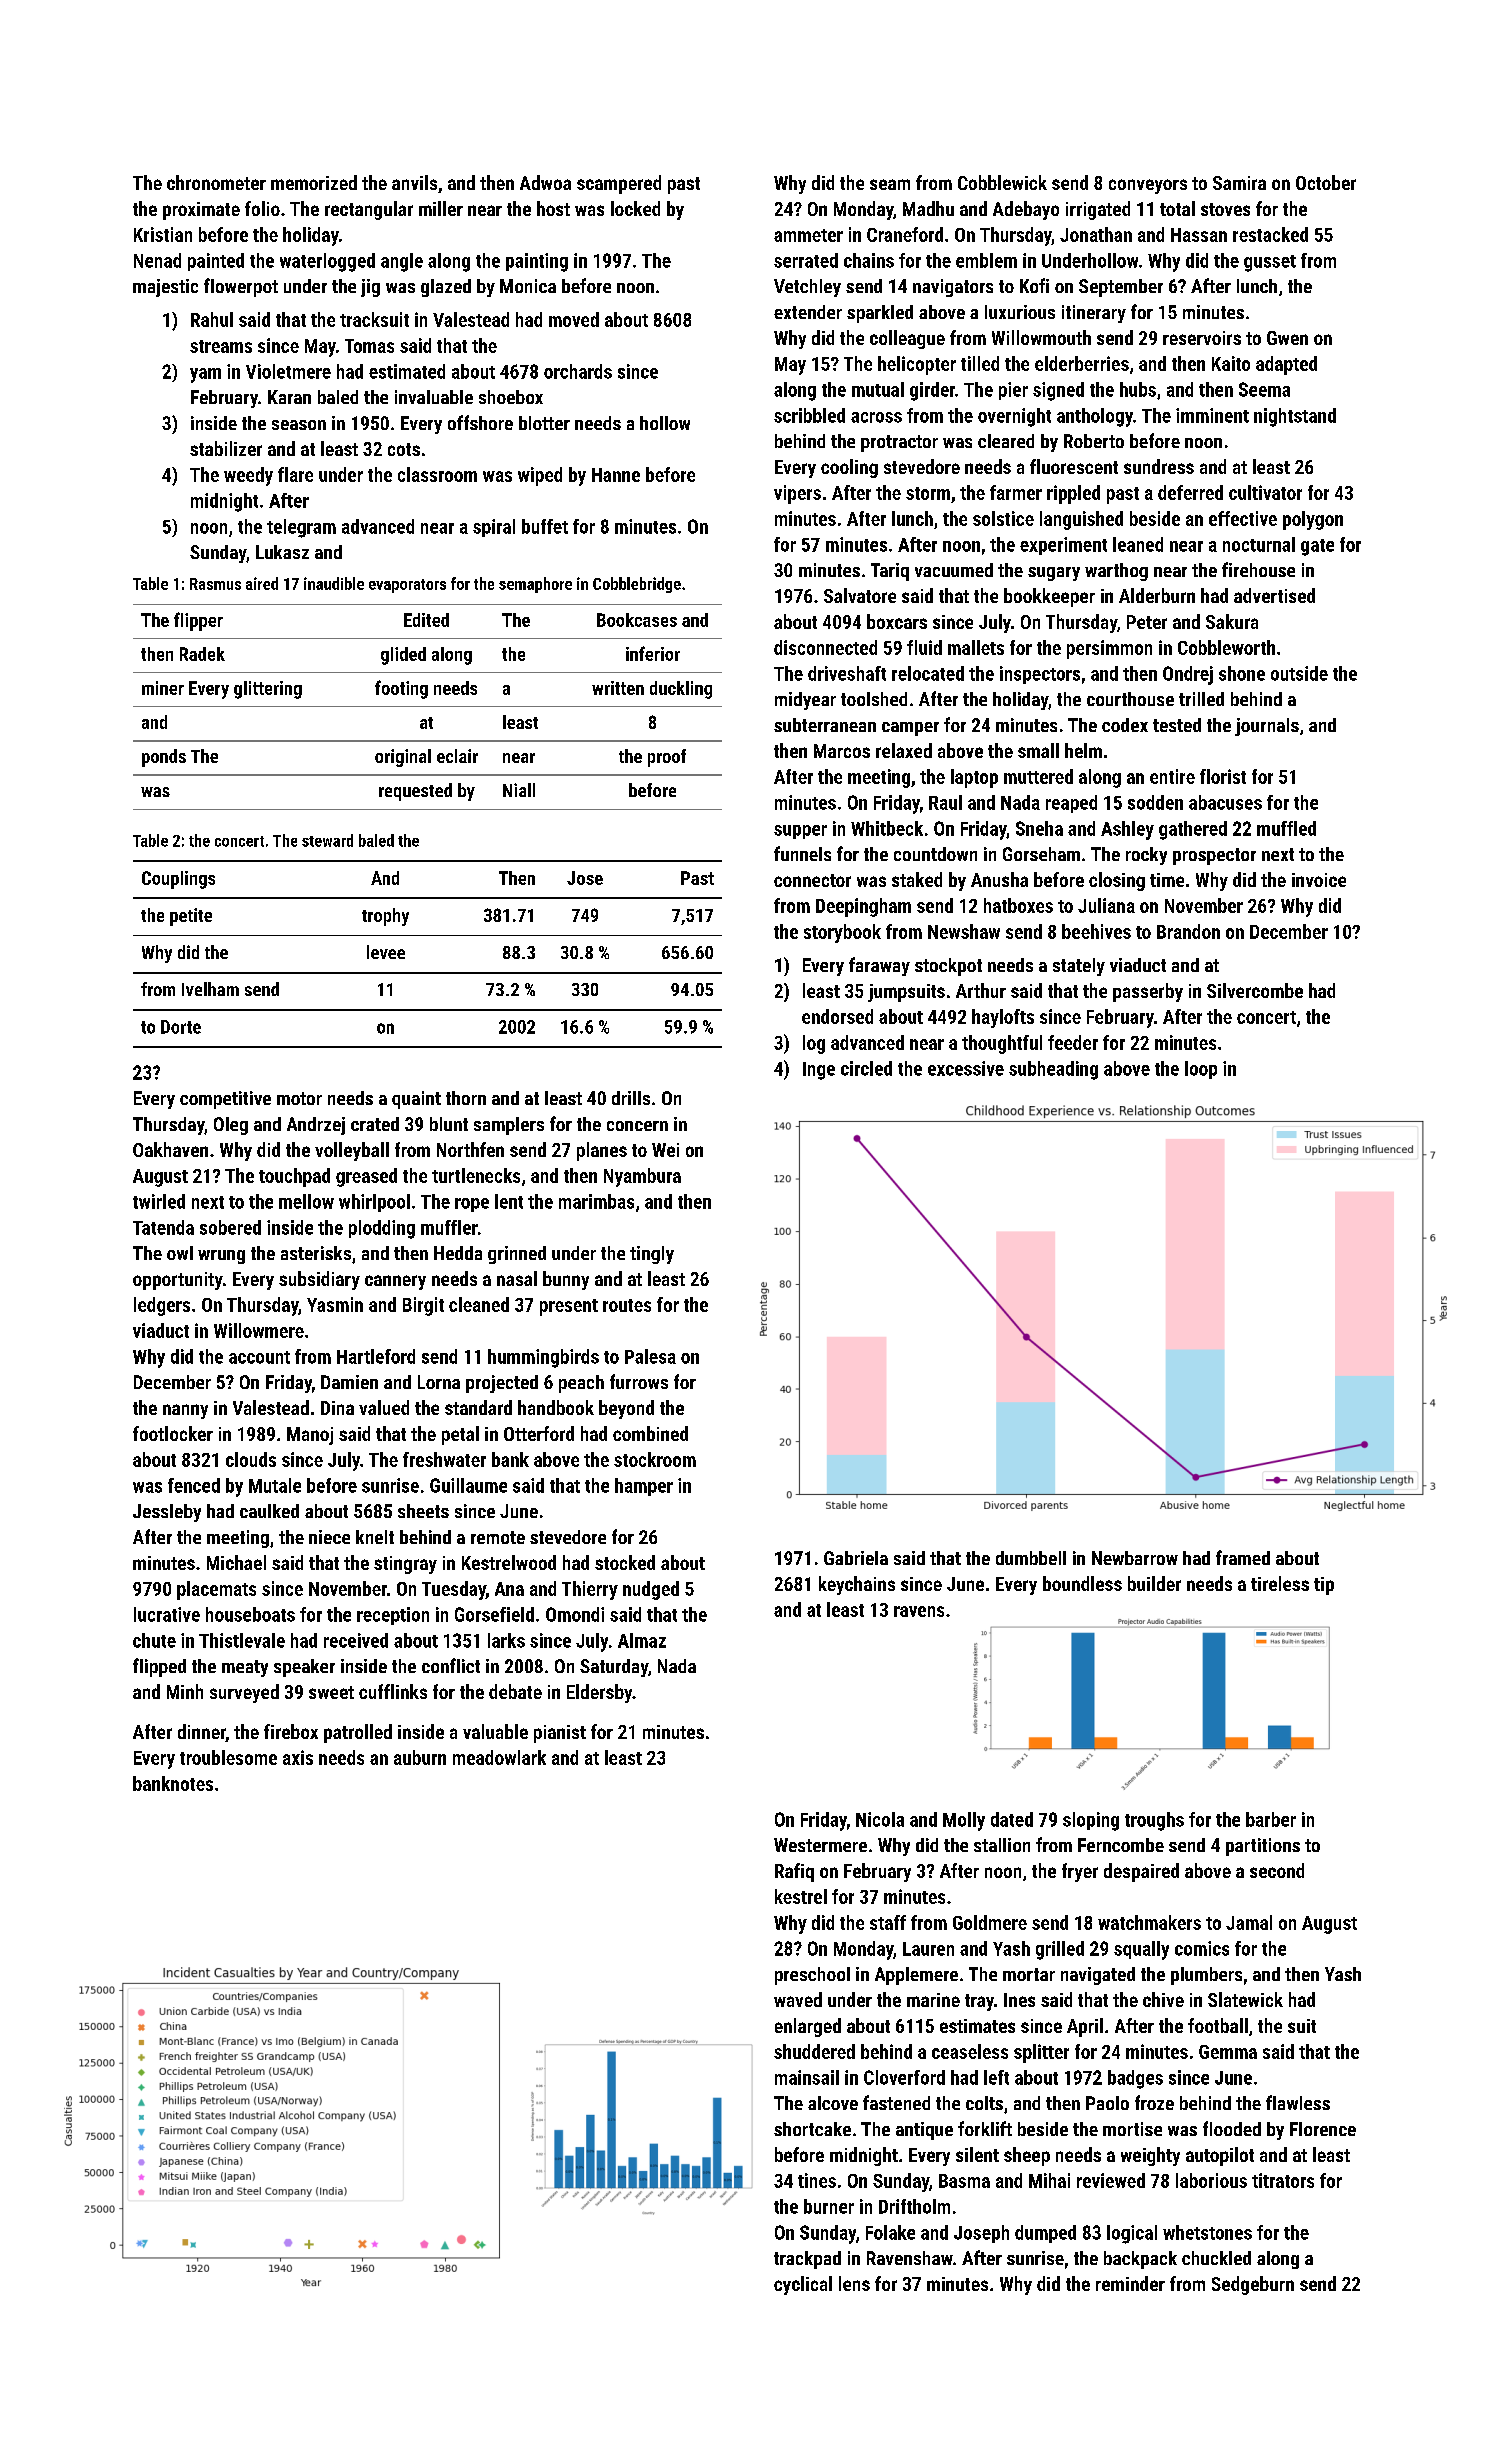 This screenshot has height=2464, width=1496. I want to click on tip, so click(1324, 1586).
